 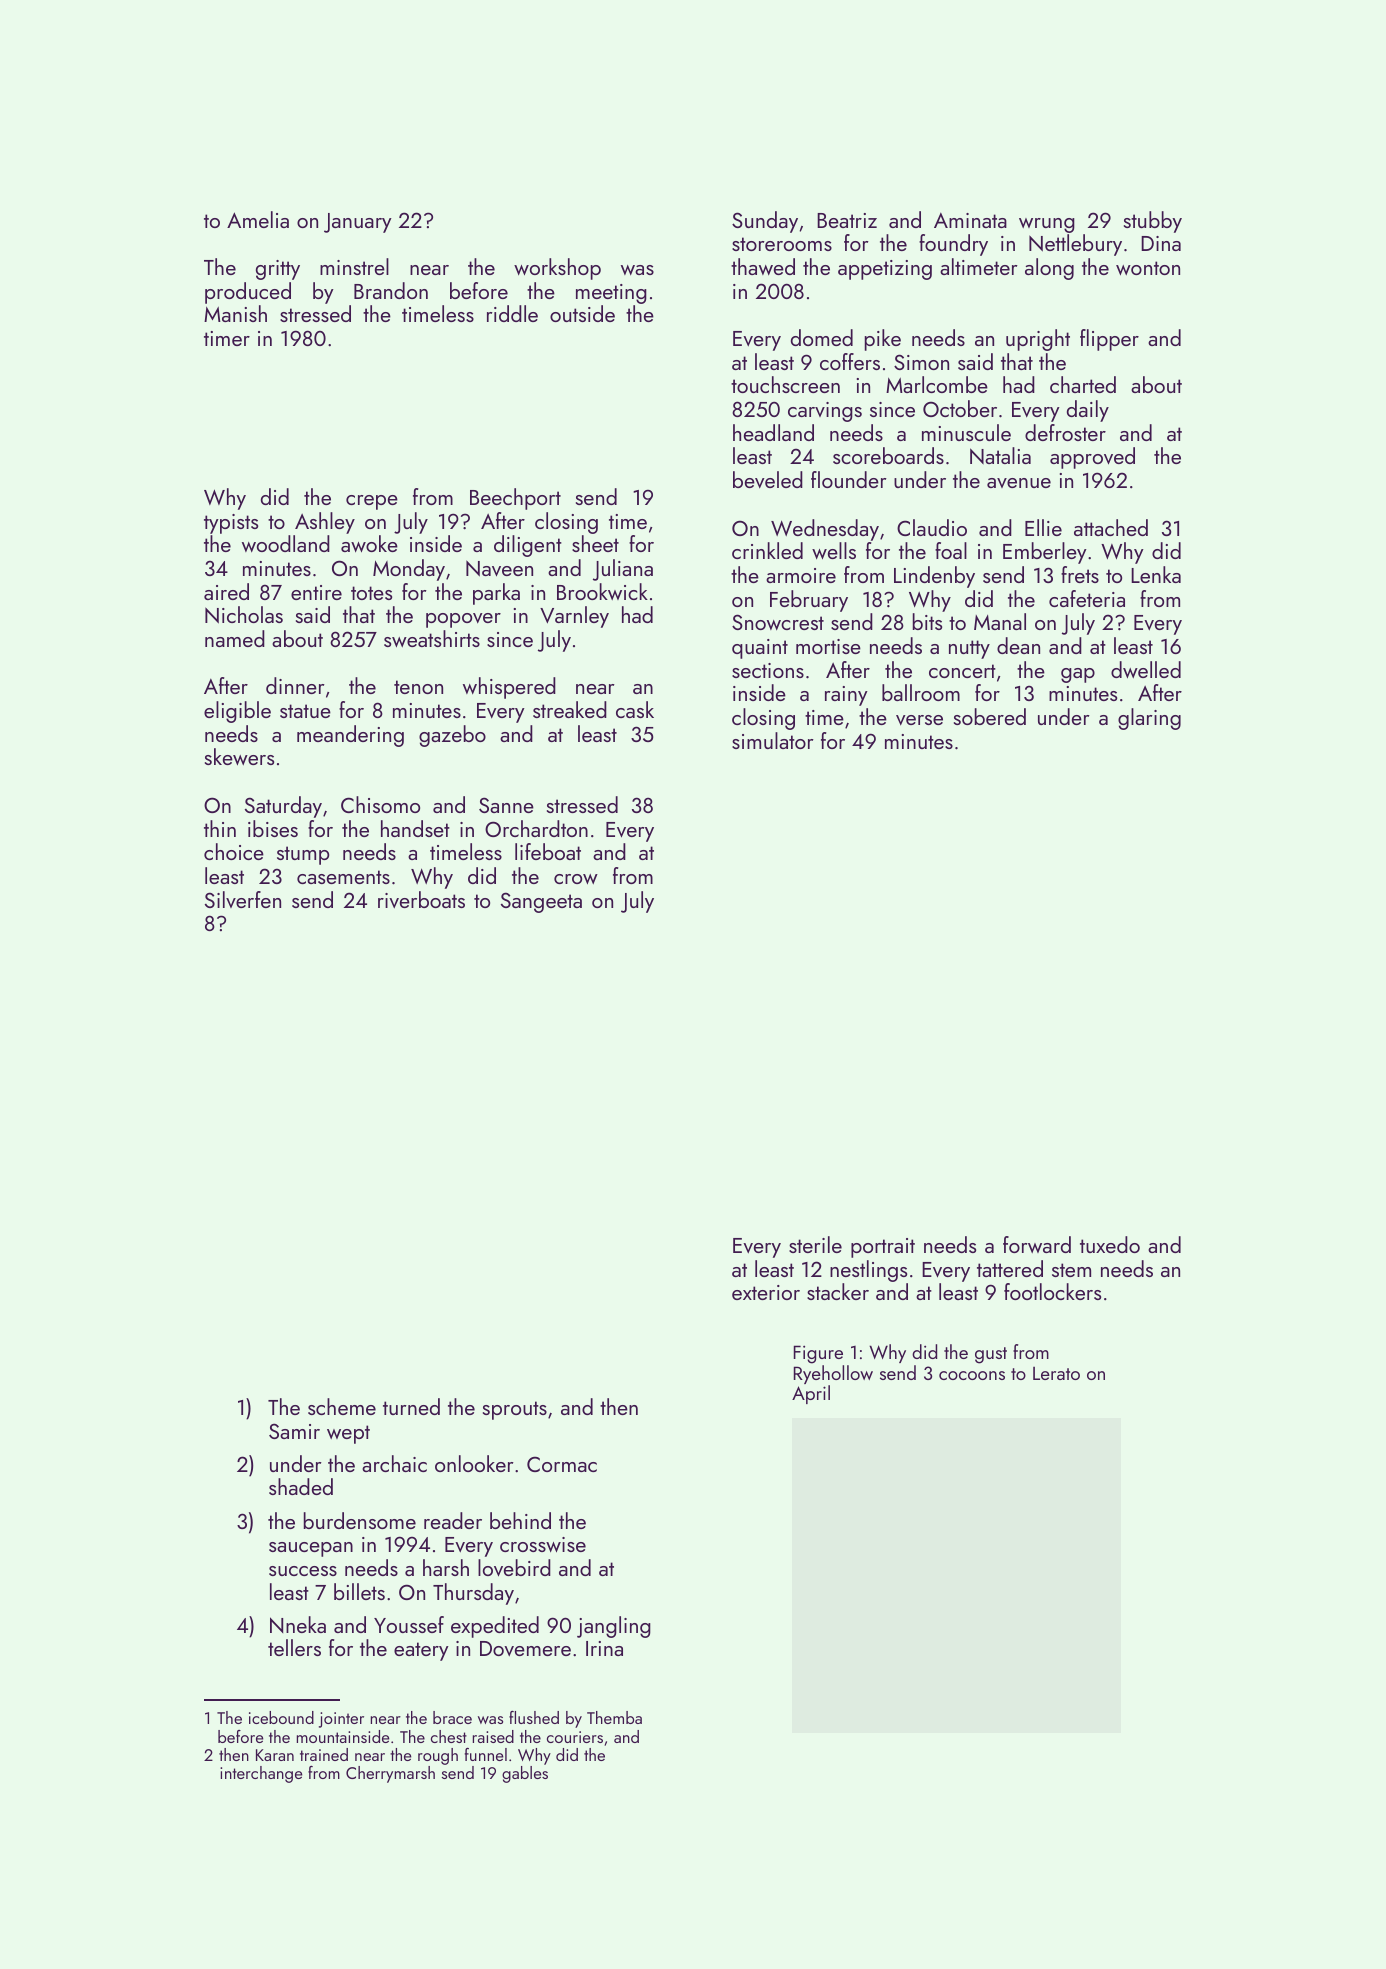 I want to click on glaring, so click(x=1149, y=719).
